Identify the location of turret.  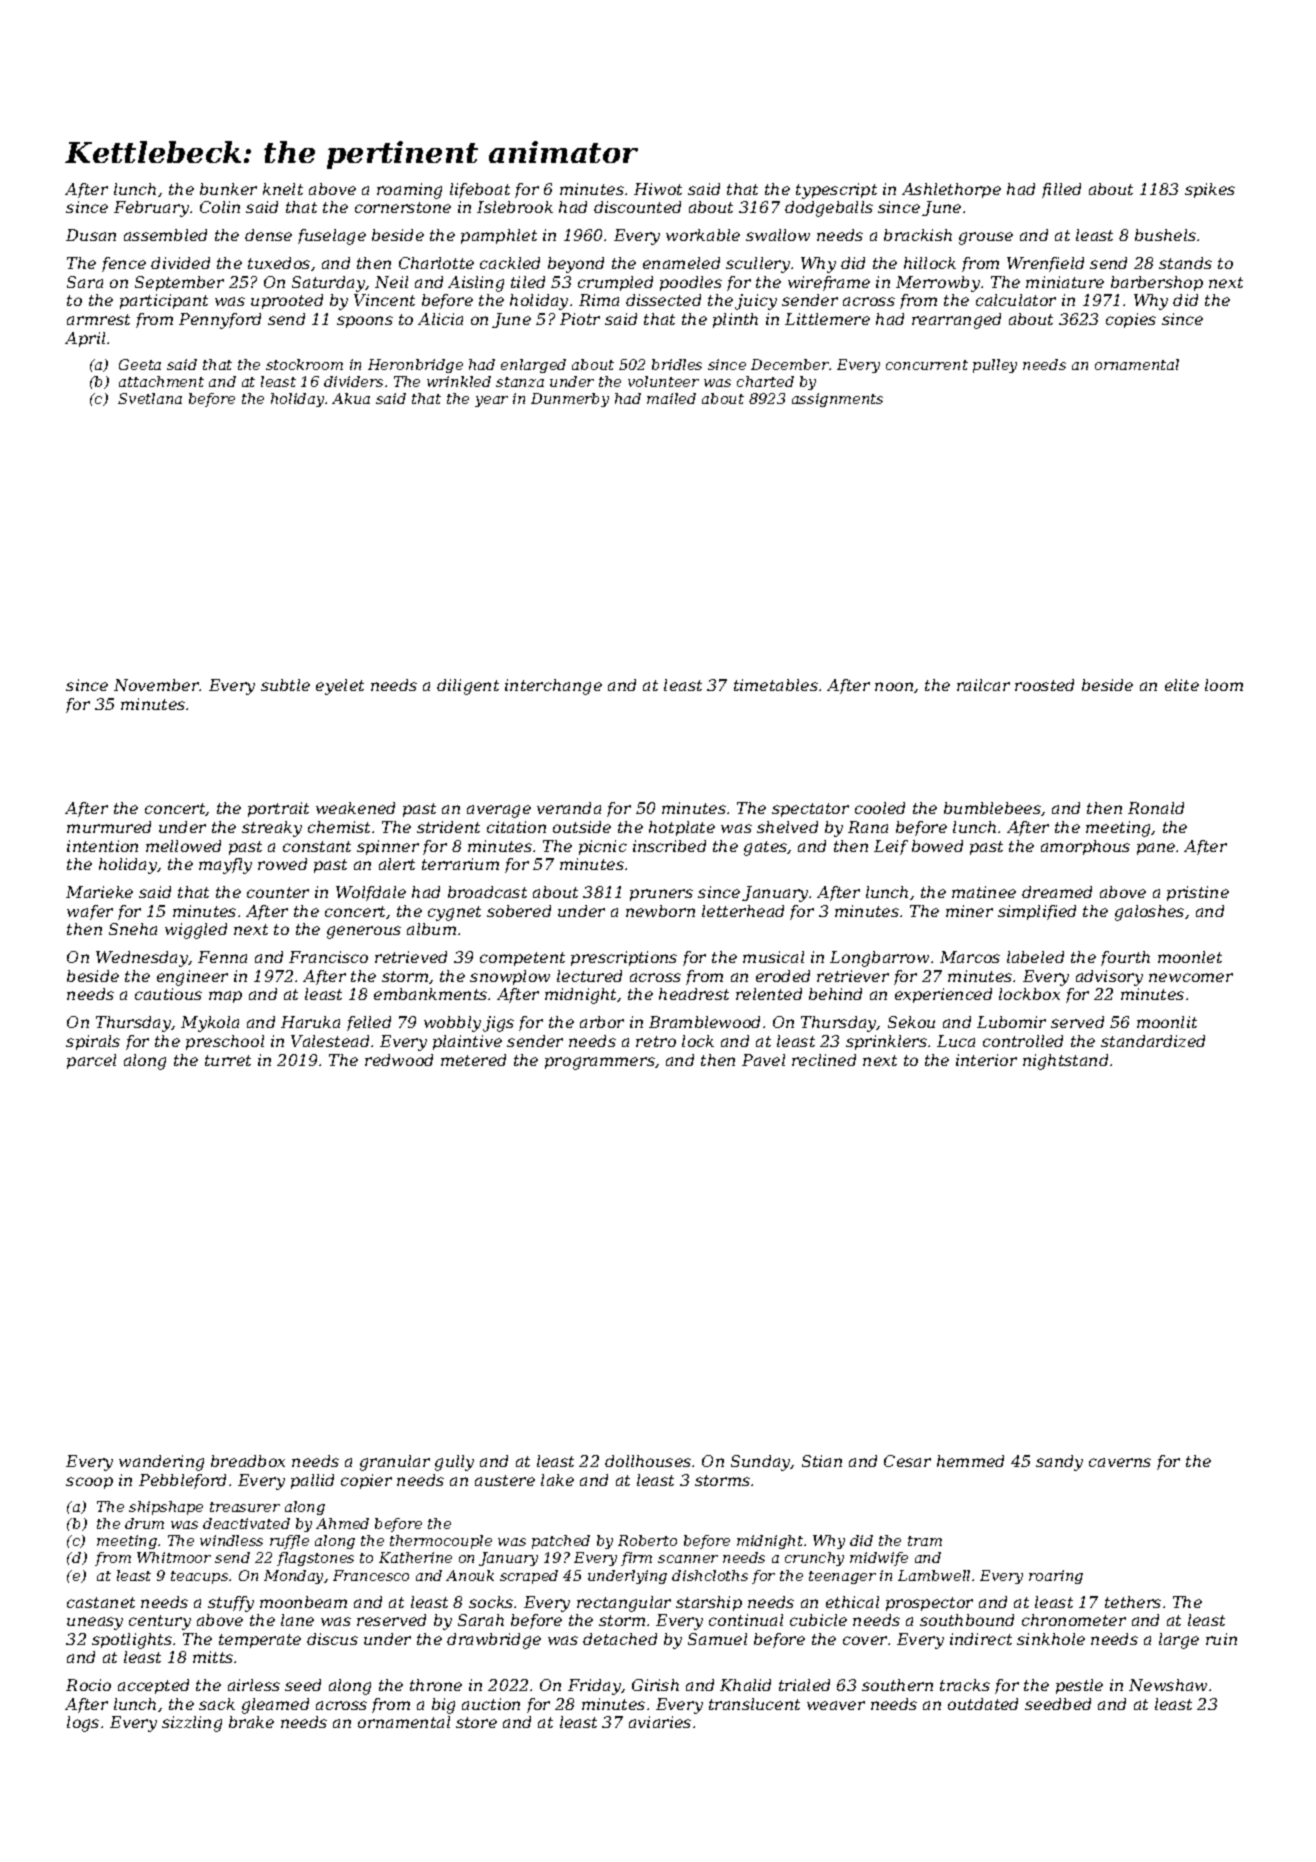
(228, 1060).
